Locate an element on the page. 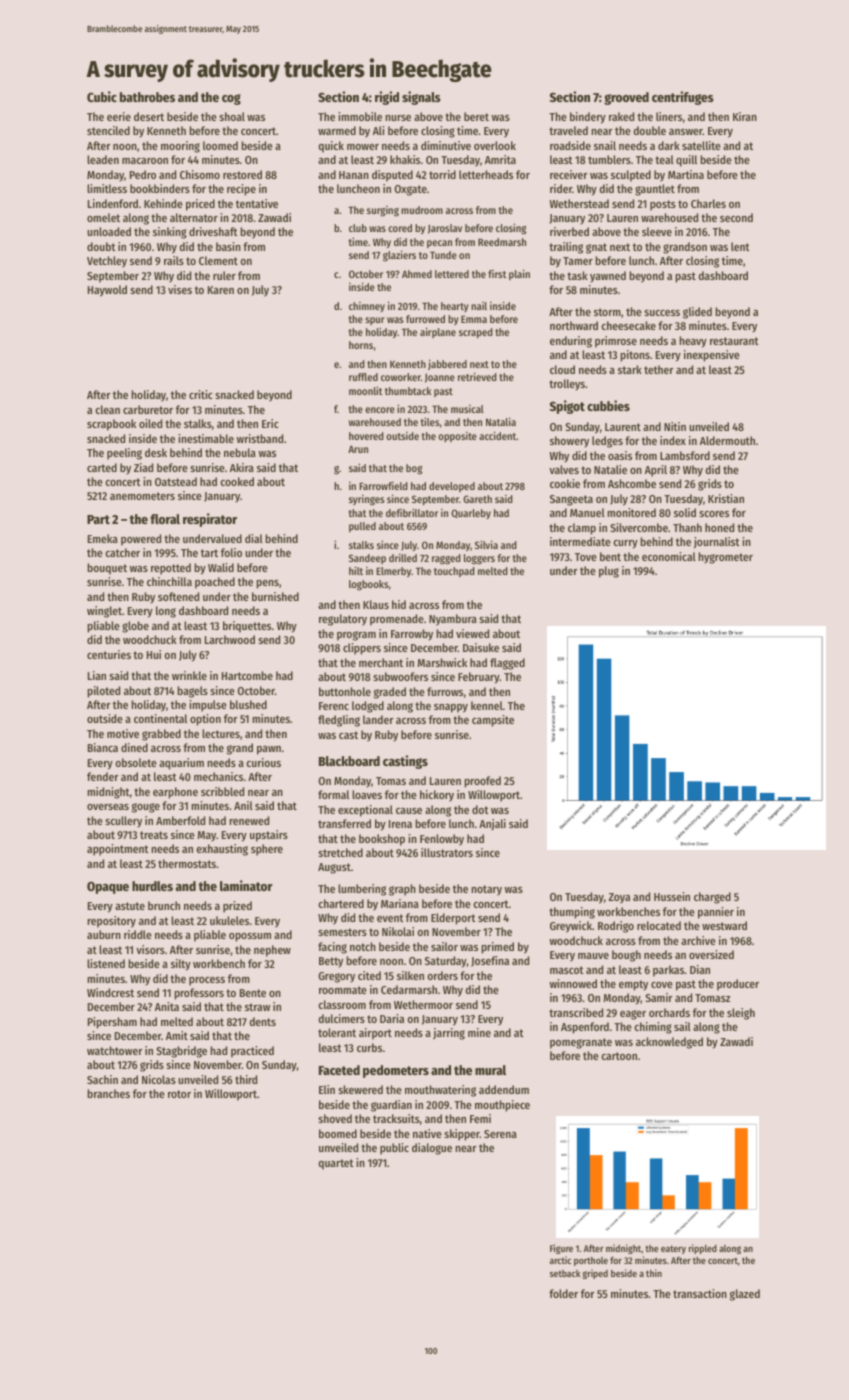 The image size is (849, 1400). Serena is located at coordinates (500, 1134).
